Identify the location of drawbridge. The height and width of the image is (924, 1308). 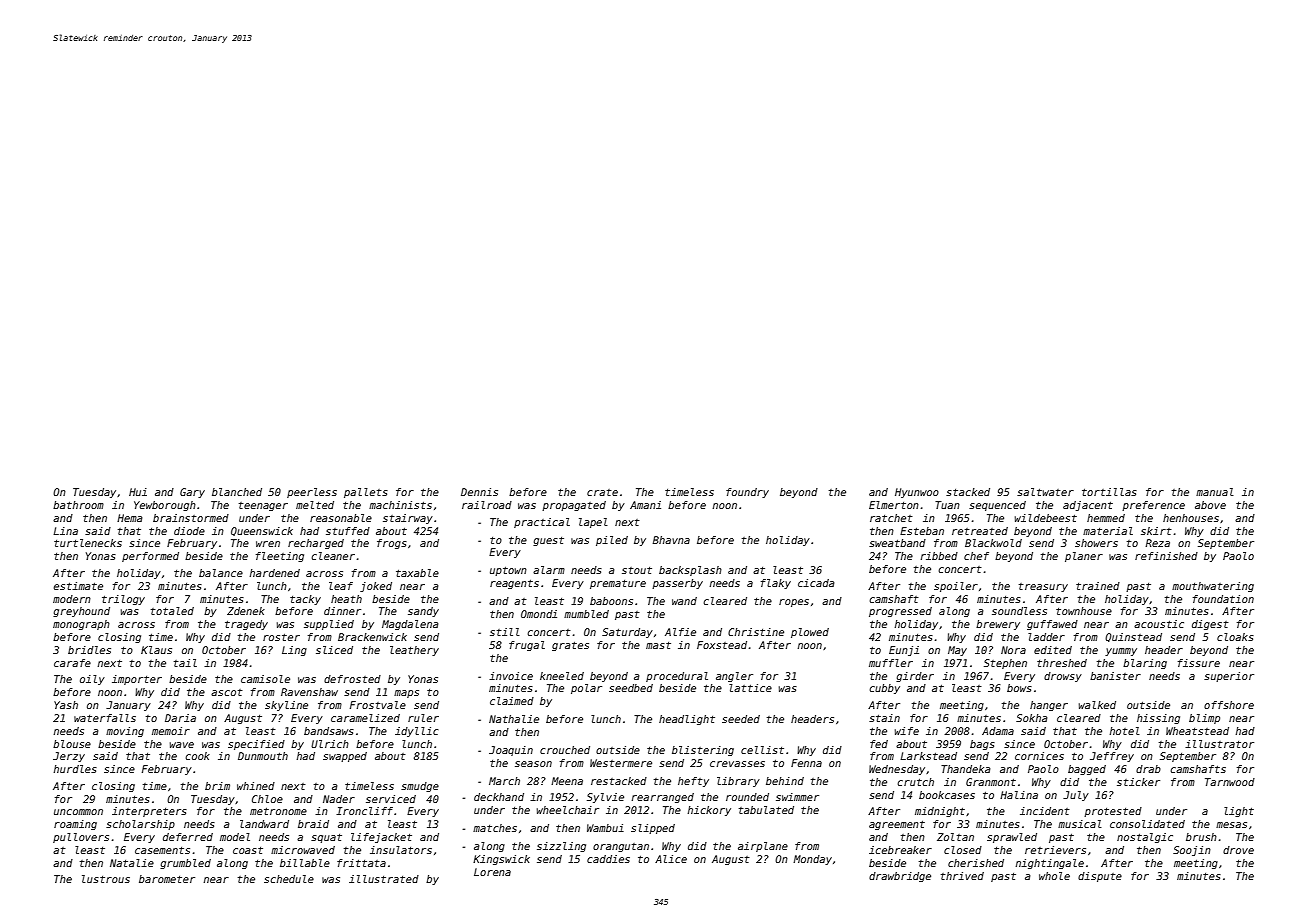
(900, 877).
